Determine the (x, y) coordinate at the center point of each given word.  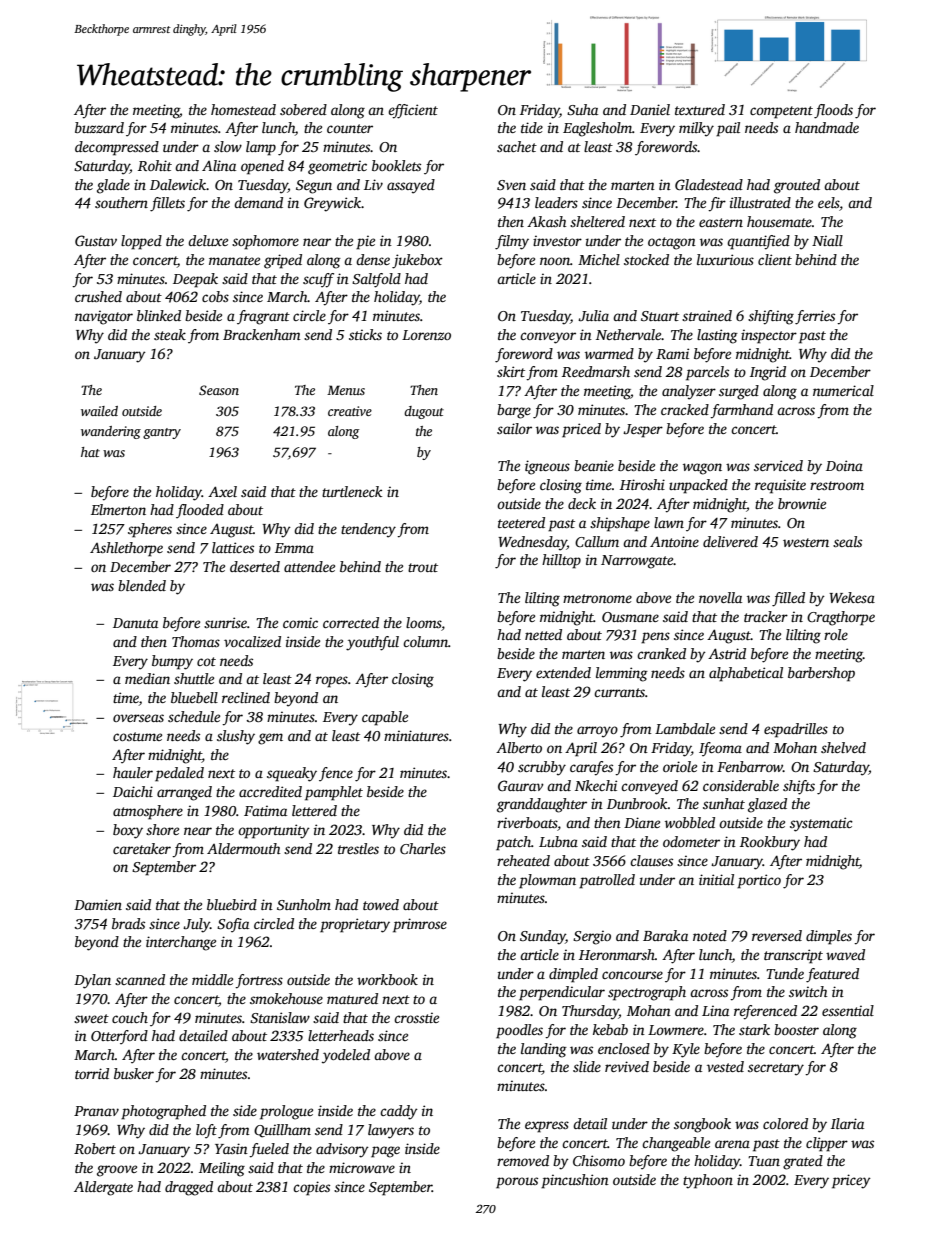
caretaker (142, 848)
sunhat (724, 803)
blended (142, 585)
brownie (802, 503)
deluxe (208, 240)
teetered (521, 522)
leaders (556, 202)
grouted (797, 186)
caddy (399, 1112)
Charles (423, 848)
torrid (92, 1073)
